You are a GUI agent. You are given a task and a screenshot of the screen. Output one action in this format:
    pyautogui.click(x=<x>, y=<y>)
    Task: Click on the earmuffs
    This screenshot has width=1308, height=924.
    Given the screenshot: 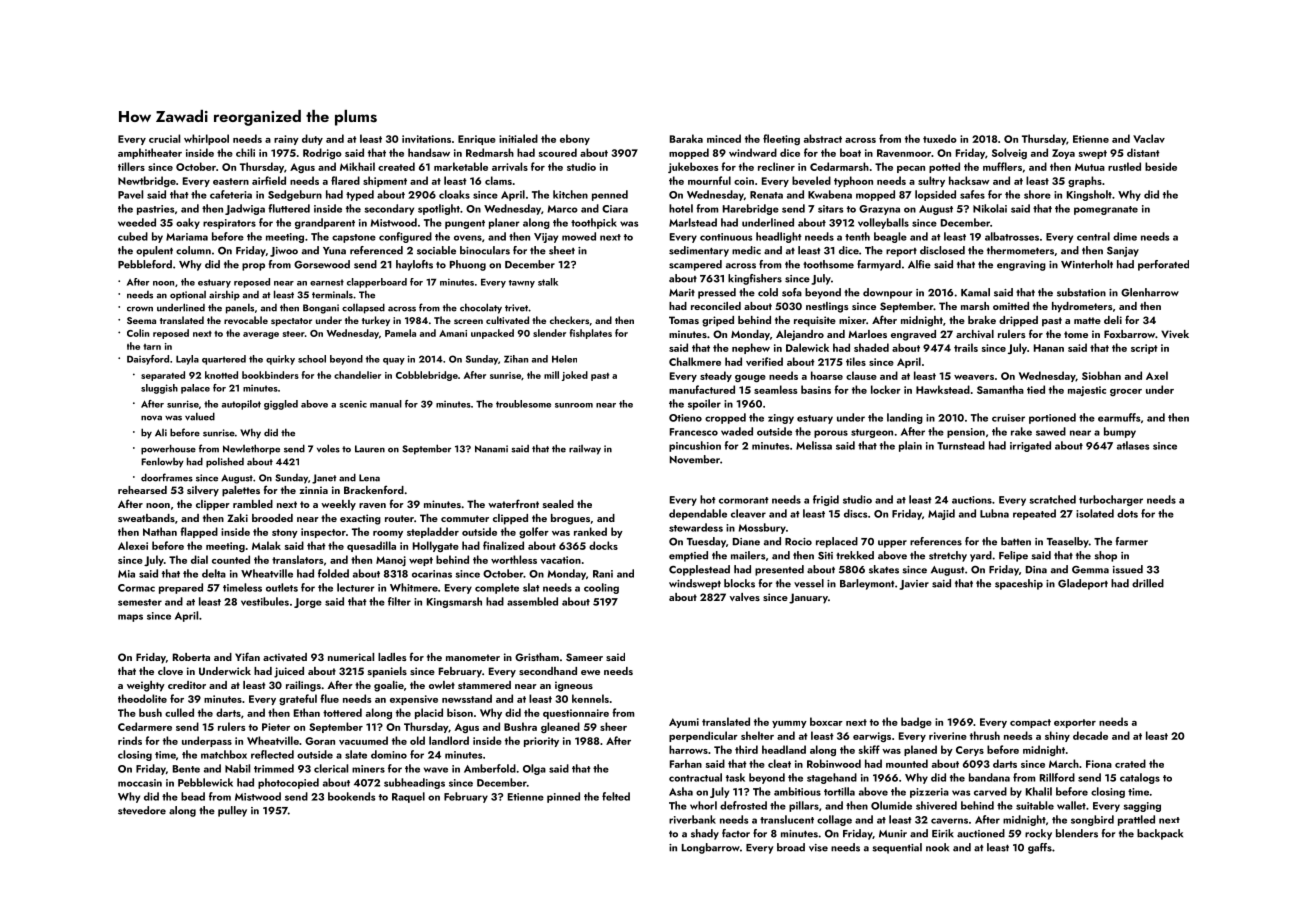 What is the action you would take?
    pyautogui.click(x=1119, y=417)
